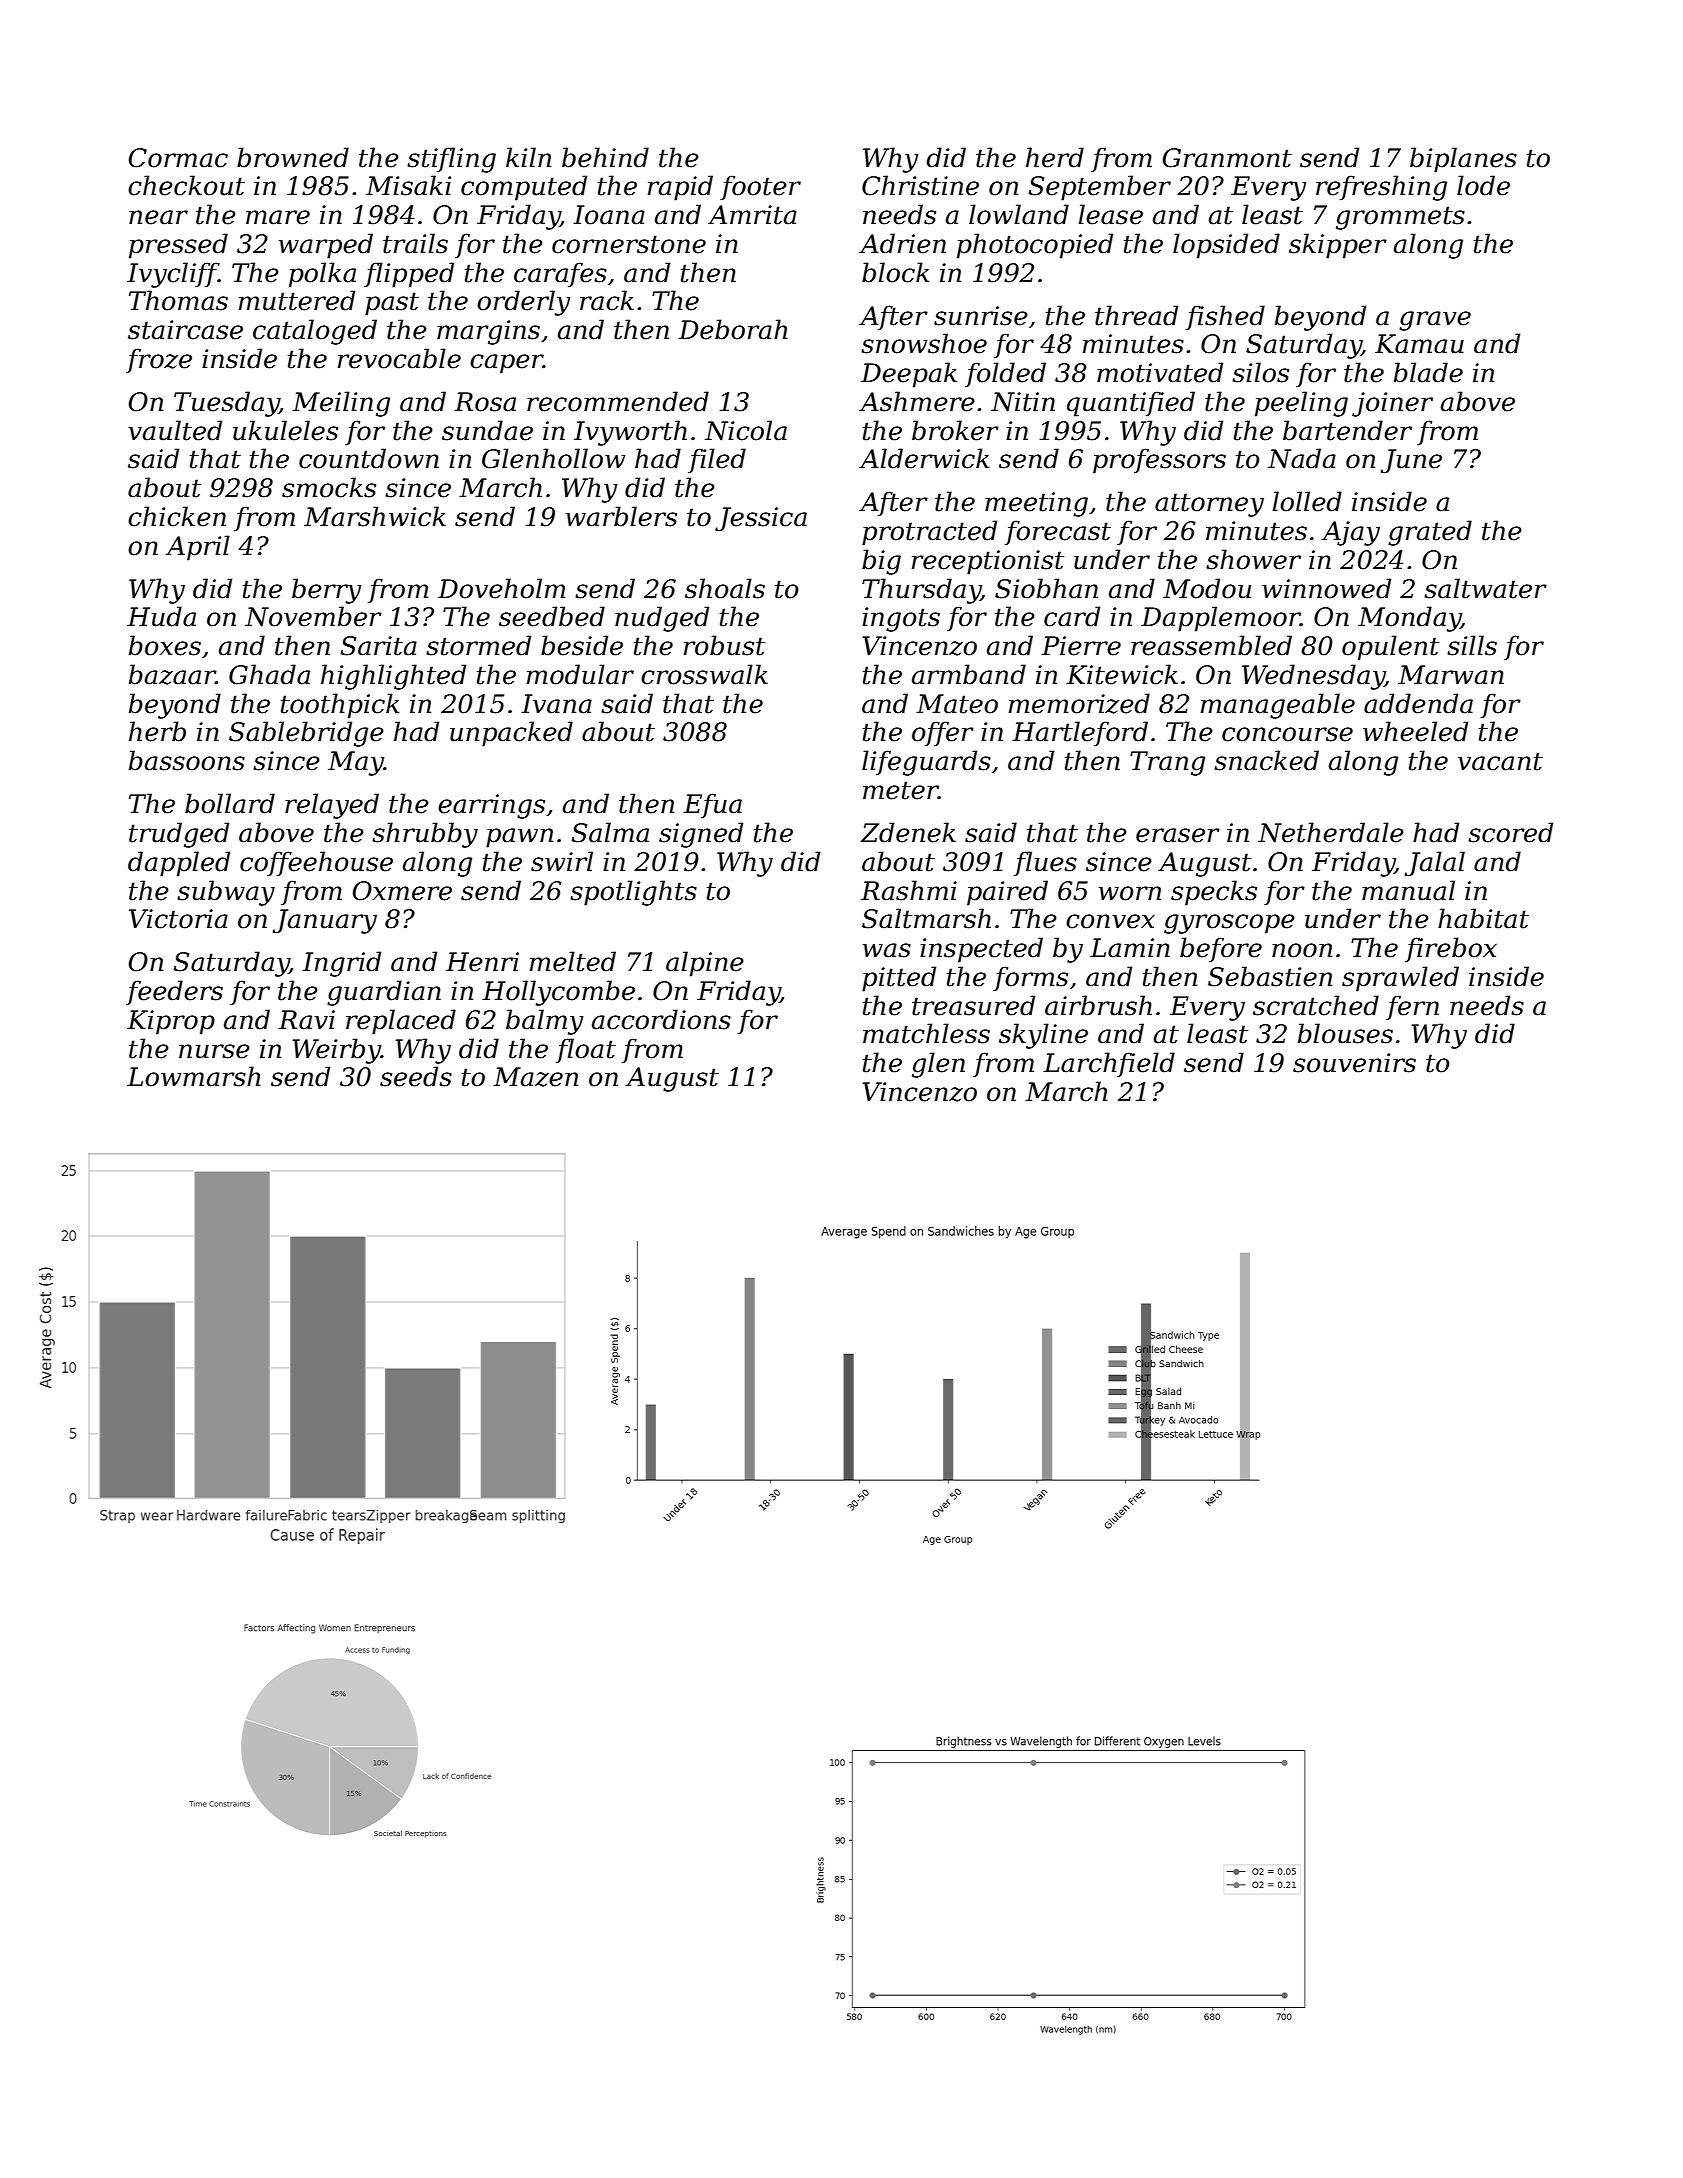 The image size is (1683, 2178). Describe the element at coordinates (1301, 404) in the image. I see `peeling` at that location.
